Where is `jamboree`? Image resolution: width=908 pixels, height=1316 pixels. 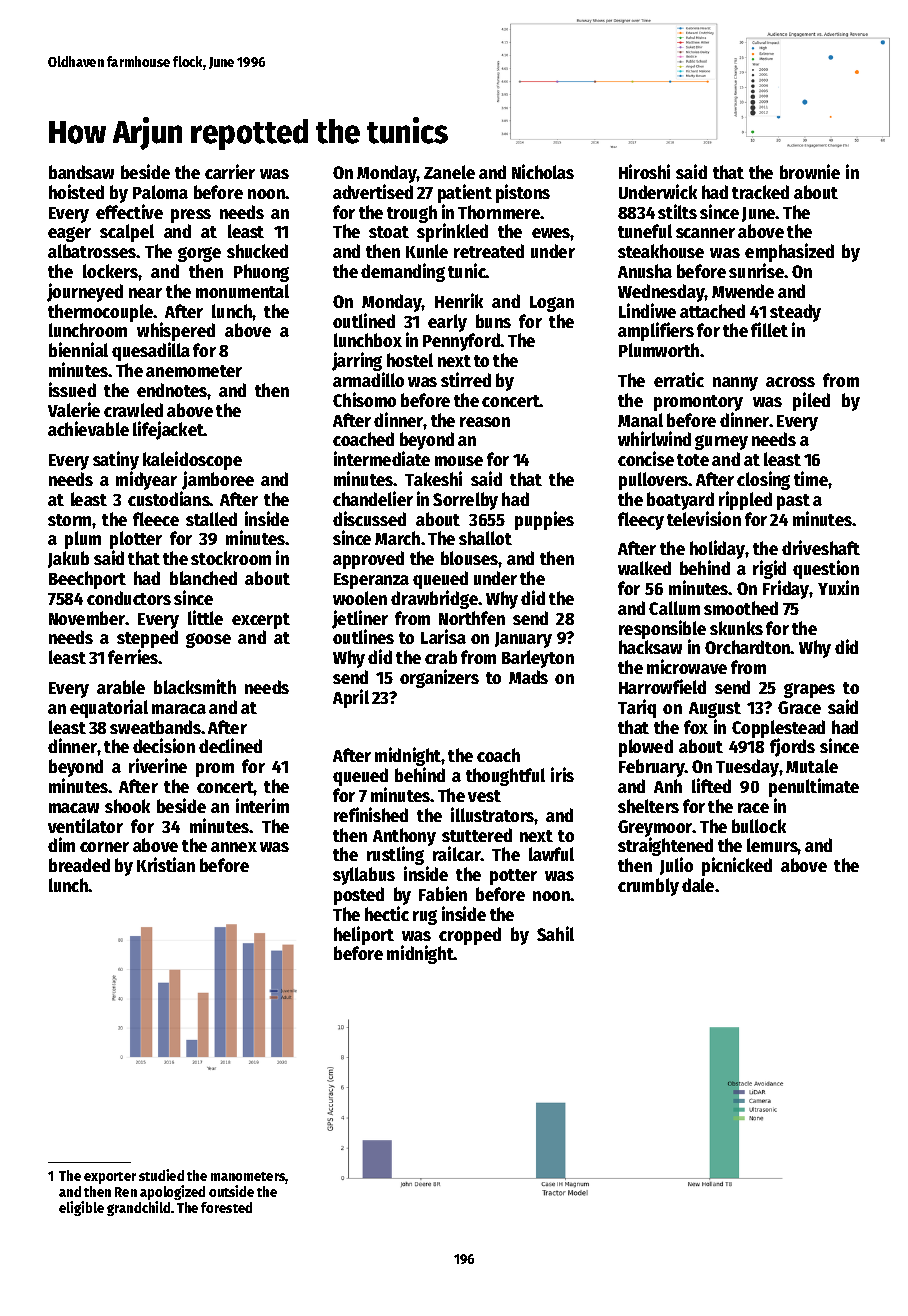 jamboree is located at coordinates (218, 480).
